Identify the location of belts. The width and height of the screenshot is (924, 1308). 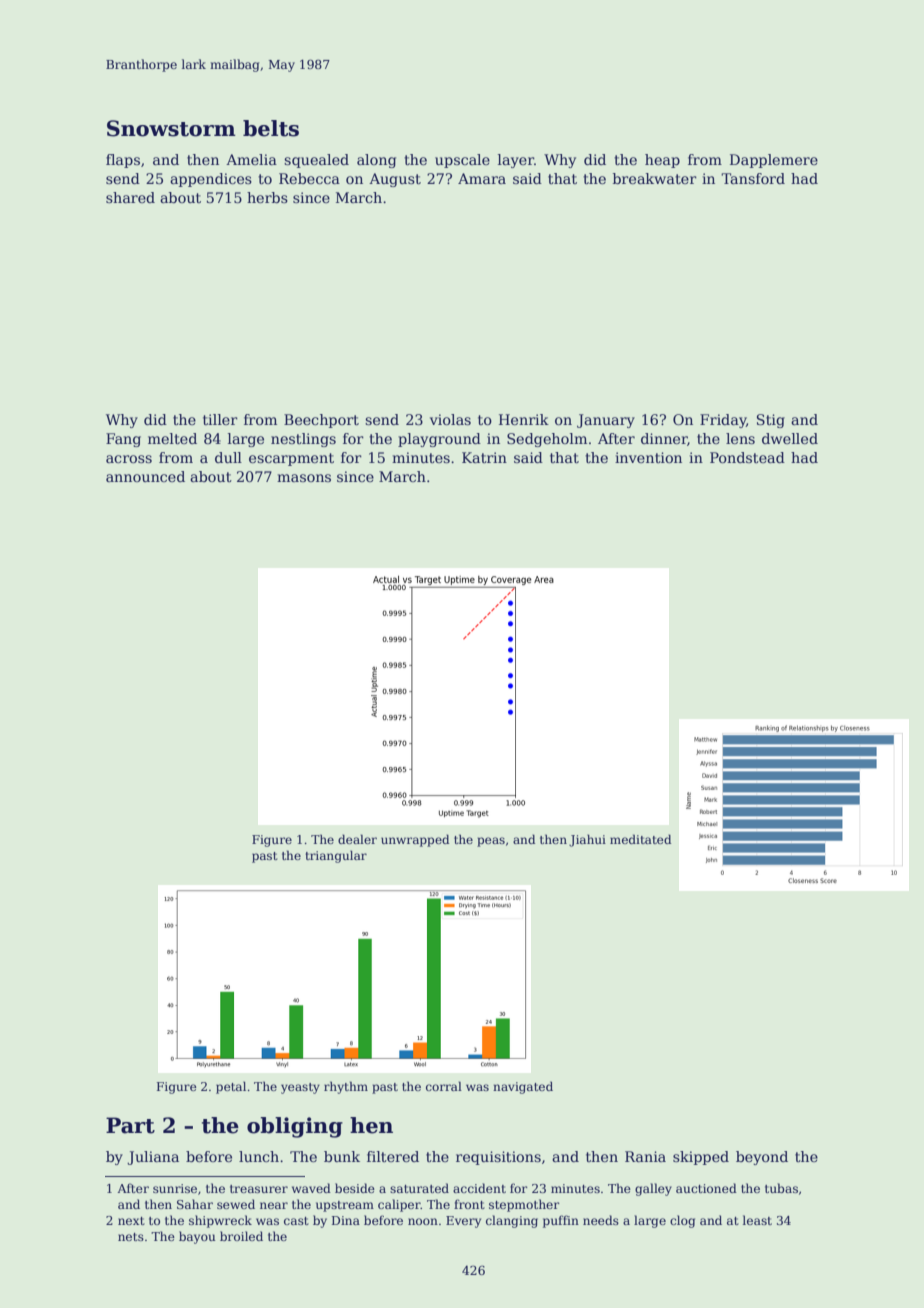
(271, 128).
